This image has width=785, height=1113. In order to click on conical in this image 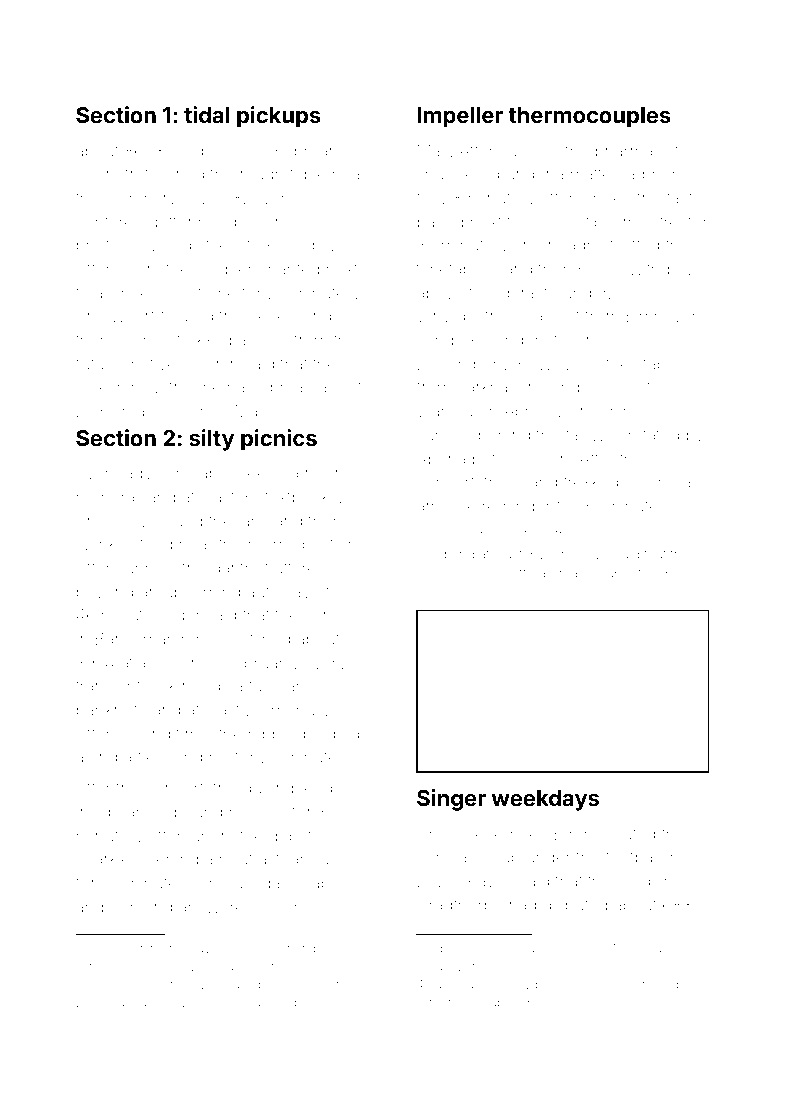, I will do `click(443, 857)`.
